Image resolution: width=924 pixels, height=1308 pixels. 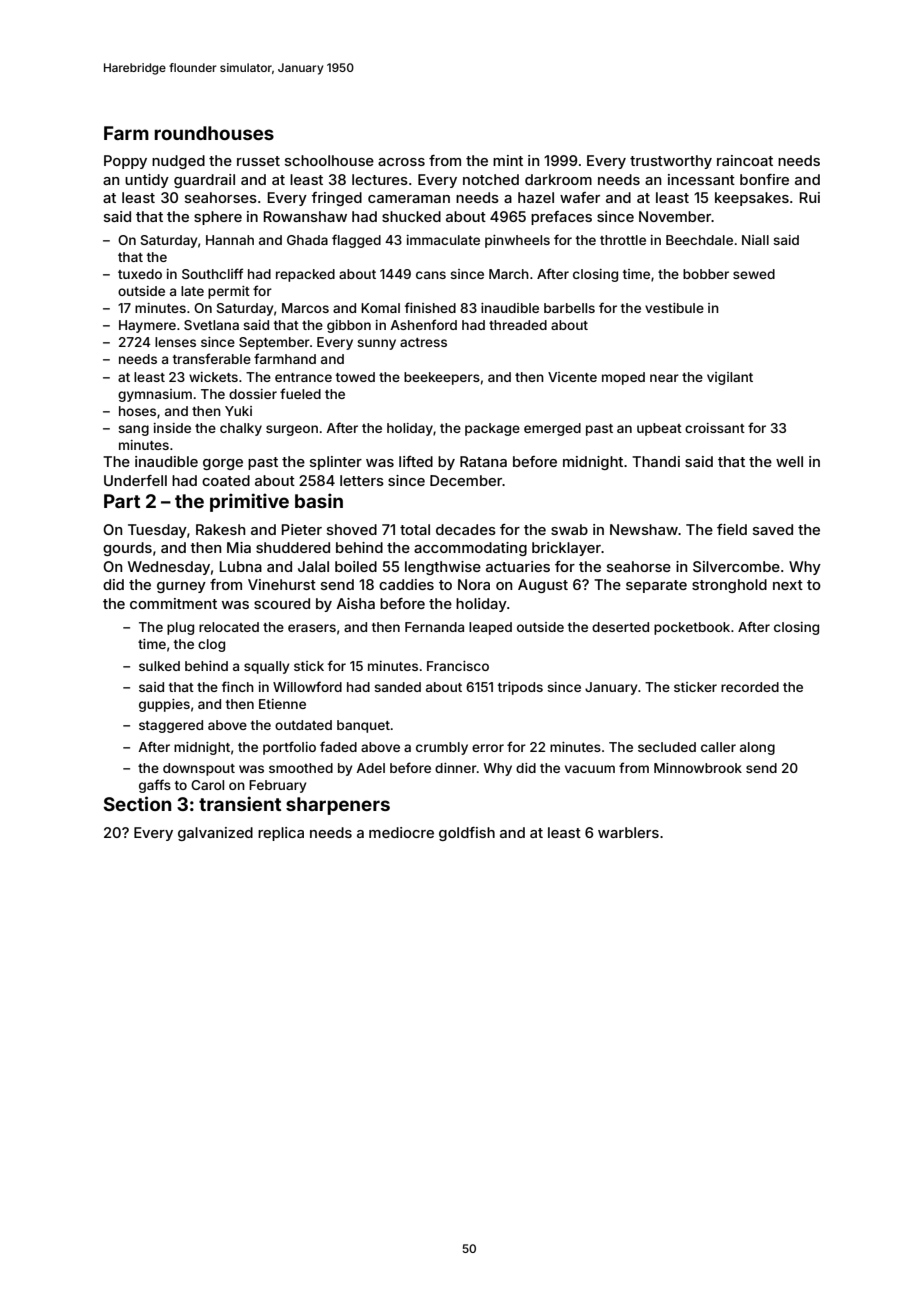 I want to click on Tuesday, so click(x=157, y=531).
